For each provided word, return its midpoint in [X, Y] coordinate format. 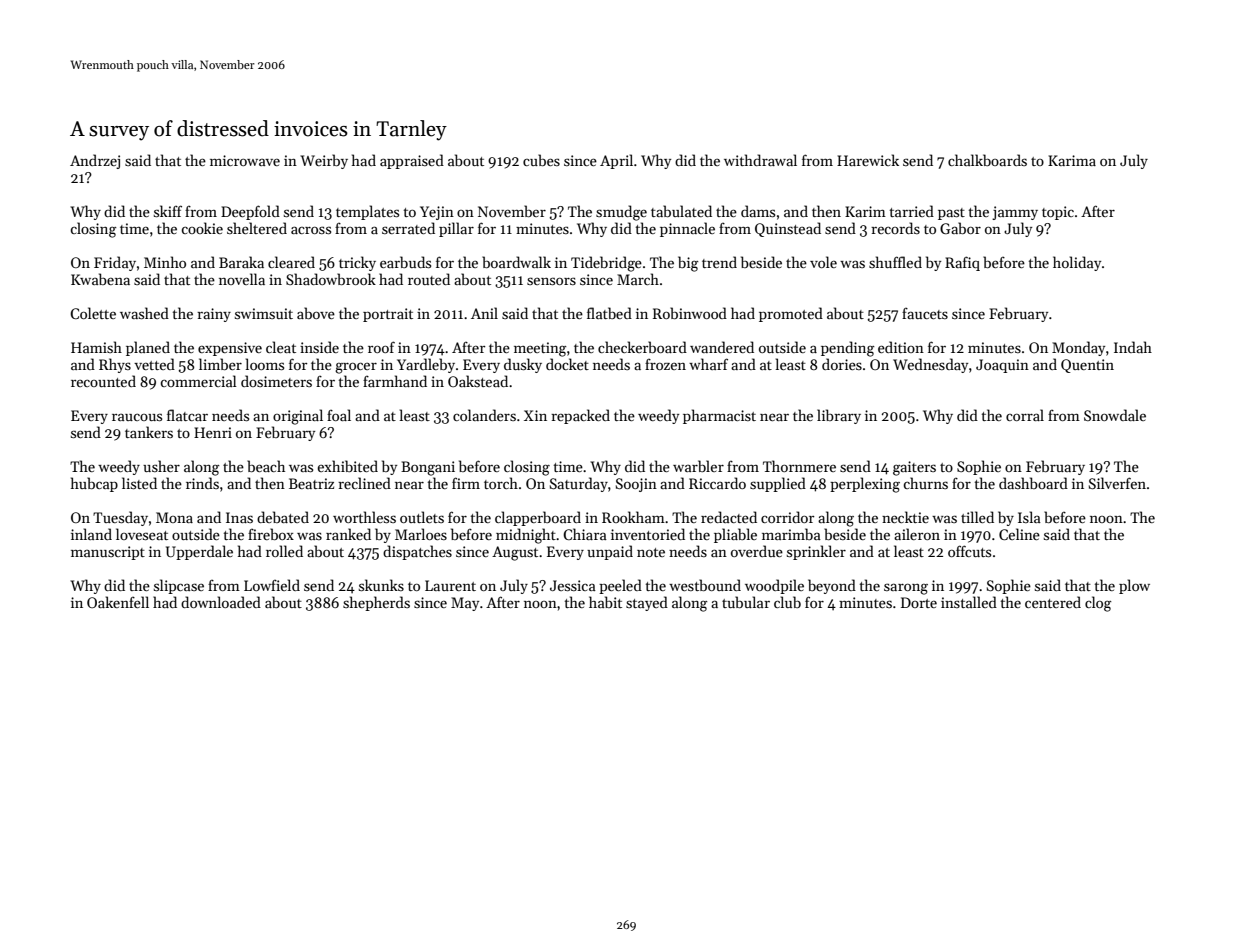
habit [605, 602]
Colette [93, 313]
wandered [722, 347]
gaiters [914, 468]
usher [161, 466]
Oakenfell [118, 602]
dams [758, 211]
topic [1058, 213]
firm [466, 483]
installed [969, 602]
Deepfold [250, 212]
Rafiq [962, 263]
